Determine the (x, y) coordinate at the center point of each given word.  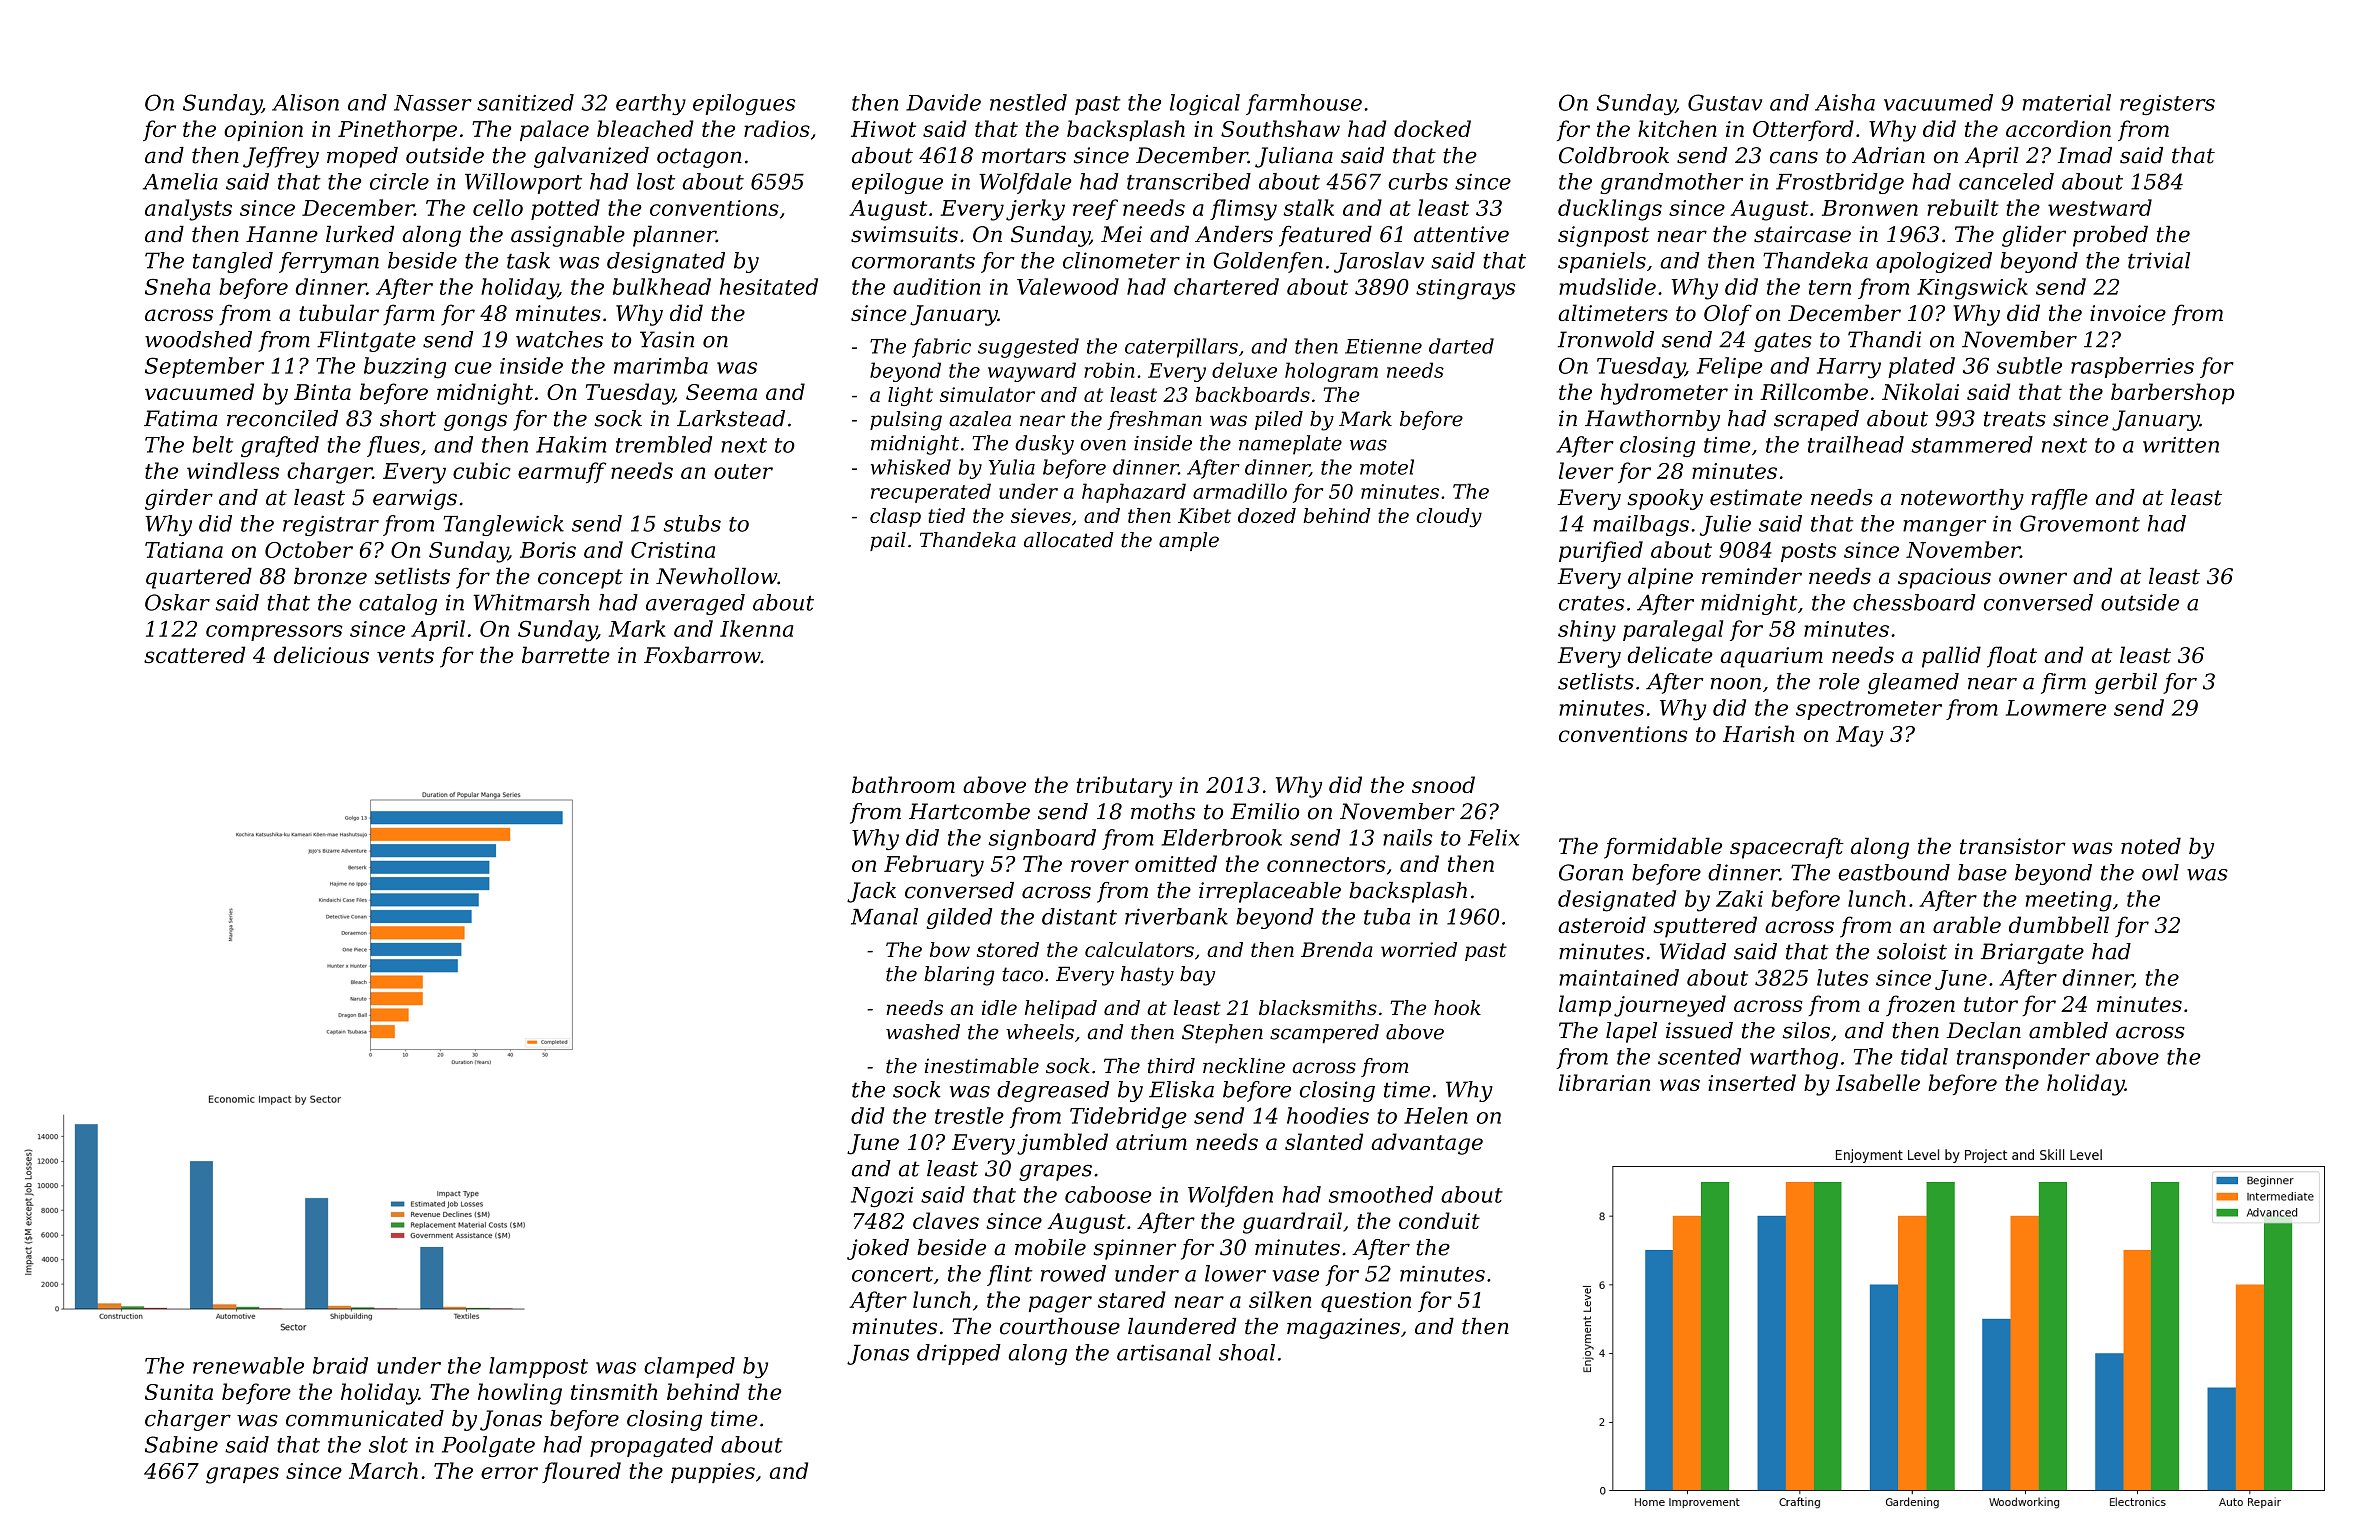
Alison (305, 102)
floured (581, 1472)
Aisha (1845, 102)
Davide (943, 102)
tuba (1387, 916)
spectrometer (1869, 710)
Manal (884, 916)
